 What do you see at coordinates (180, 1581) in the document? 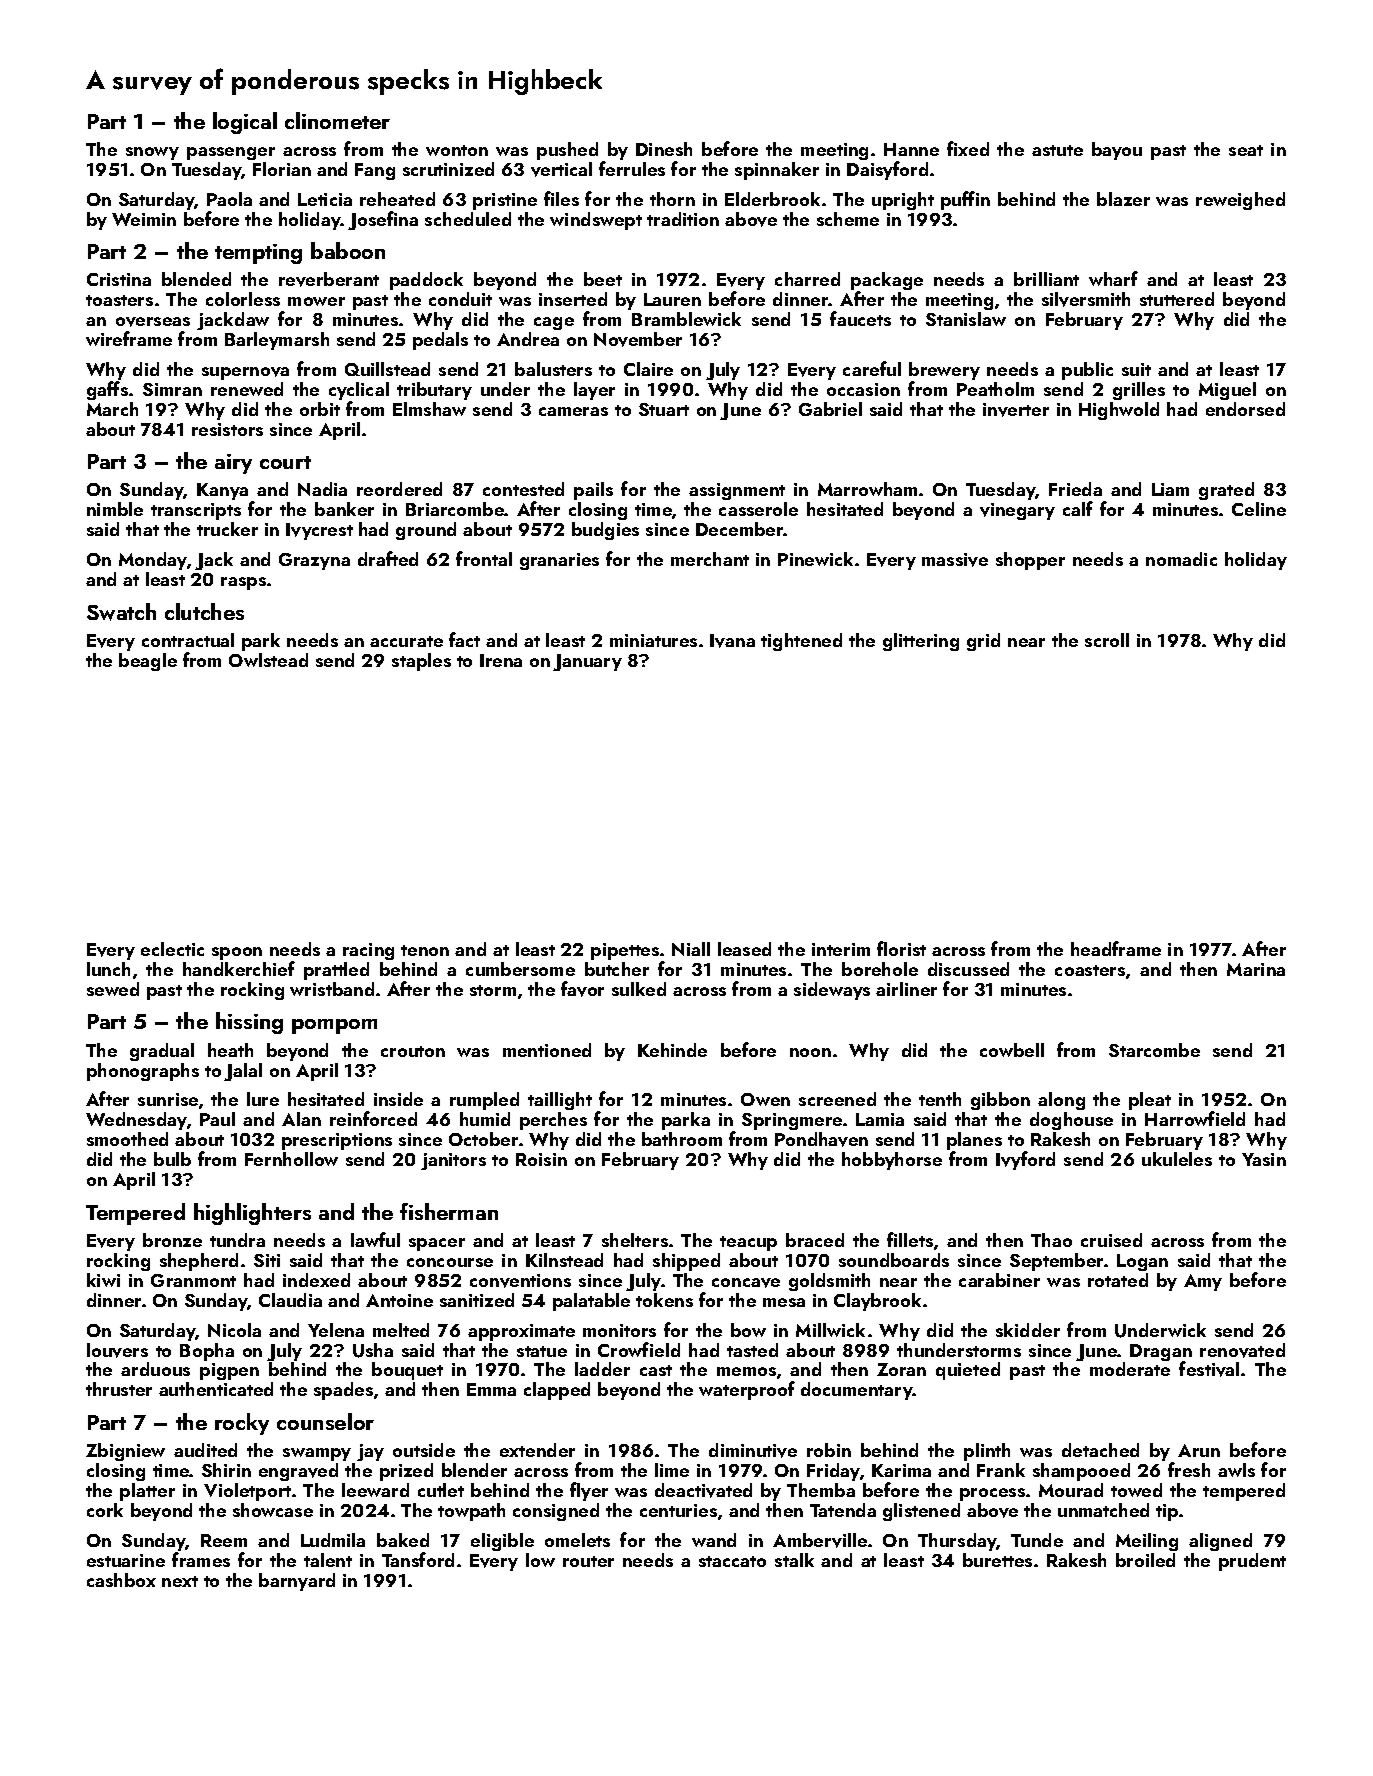
I see `next` at bounding box center [180, 1581].
